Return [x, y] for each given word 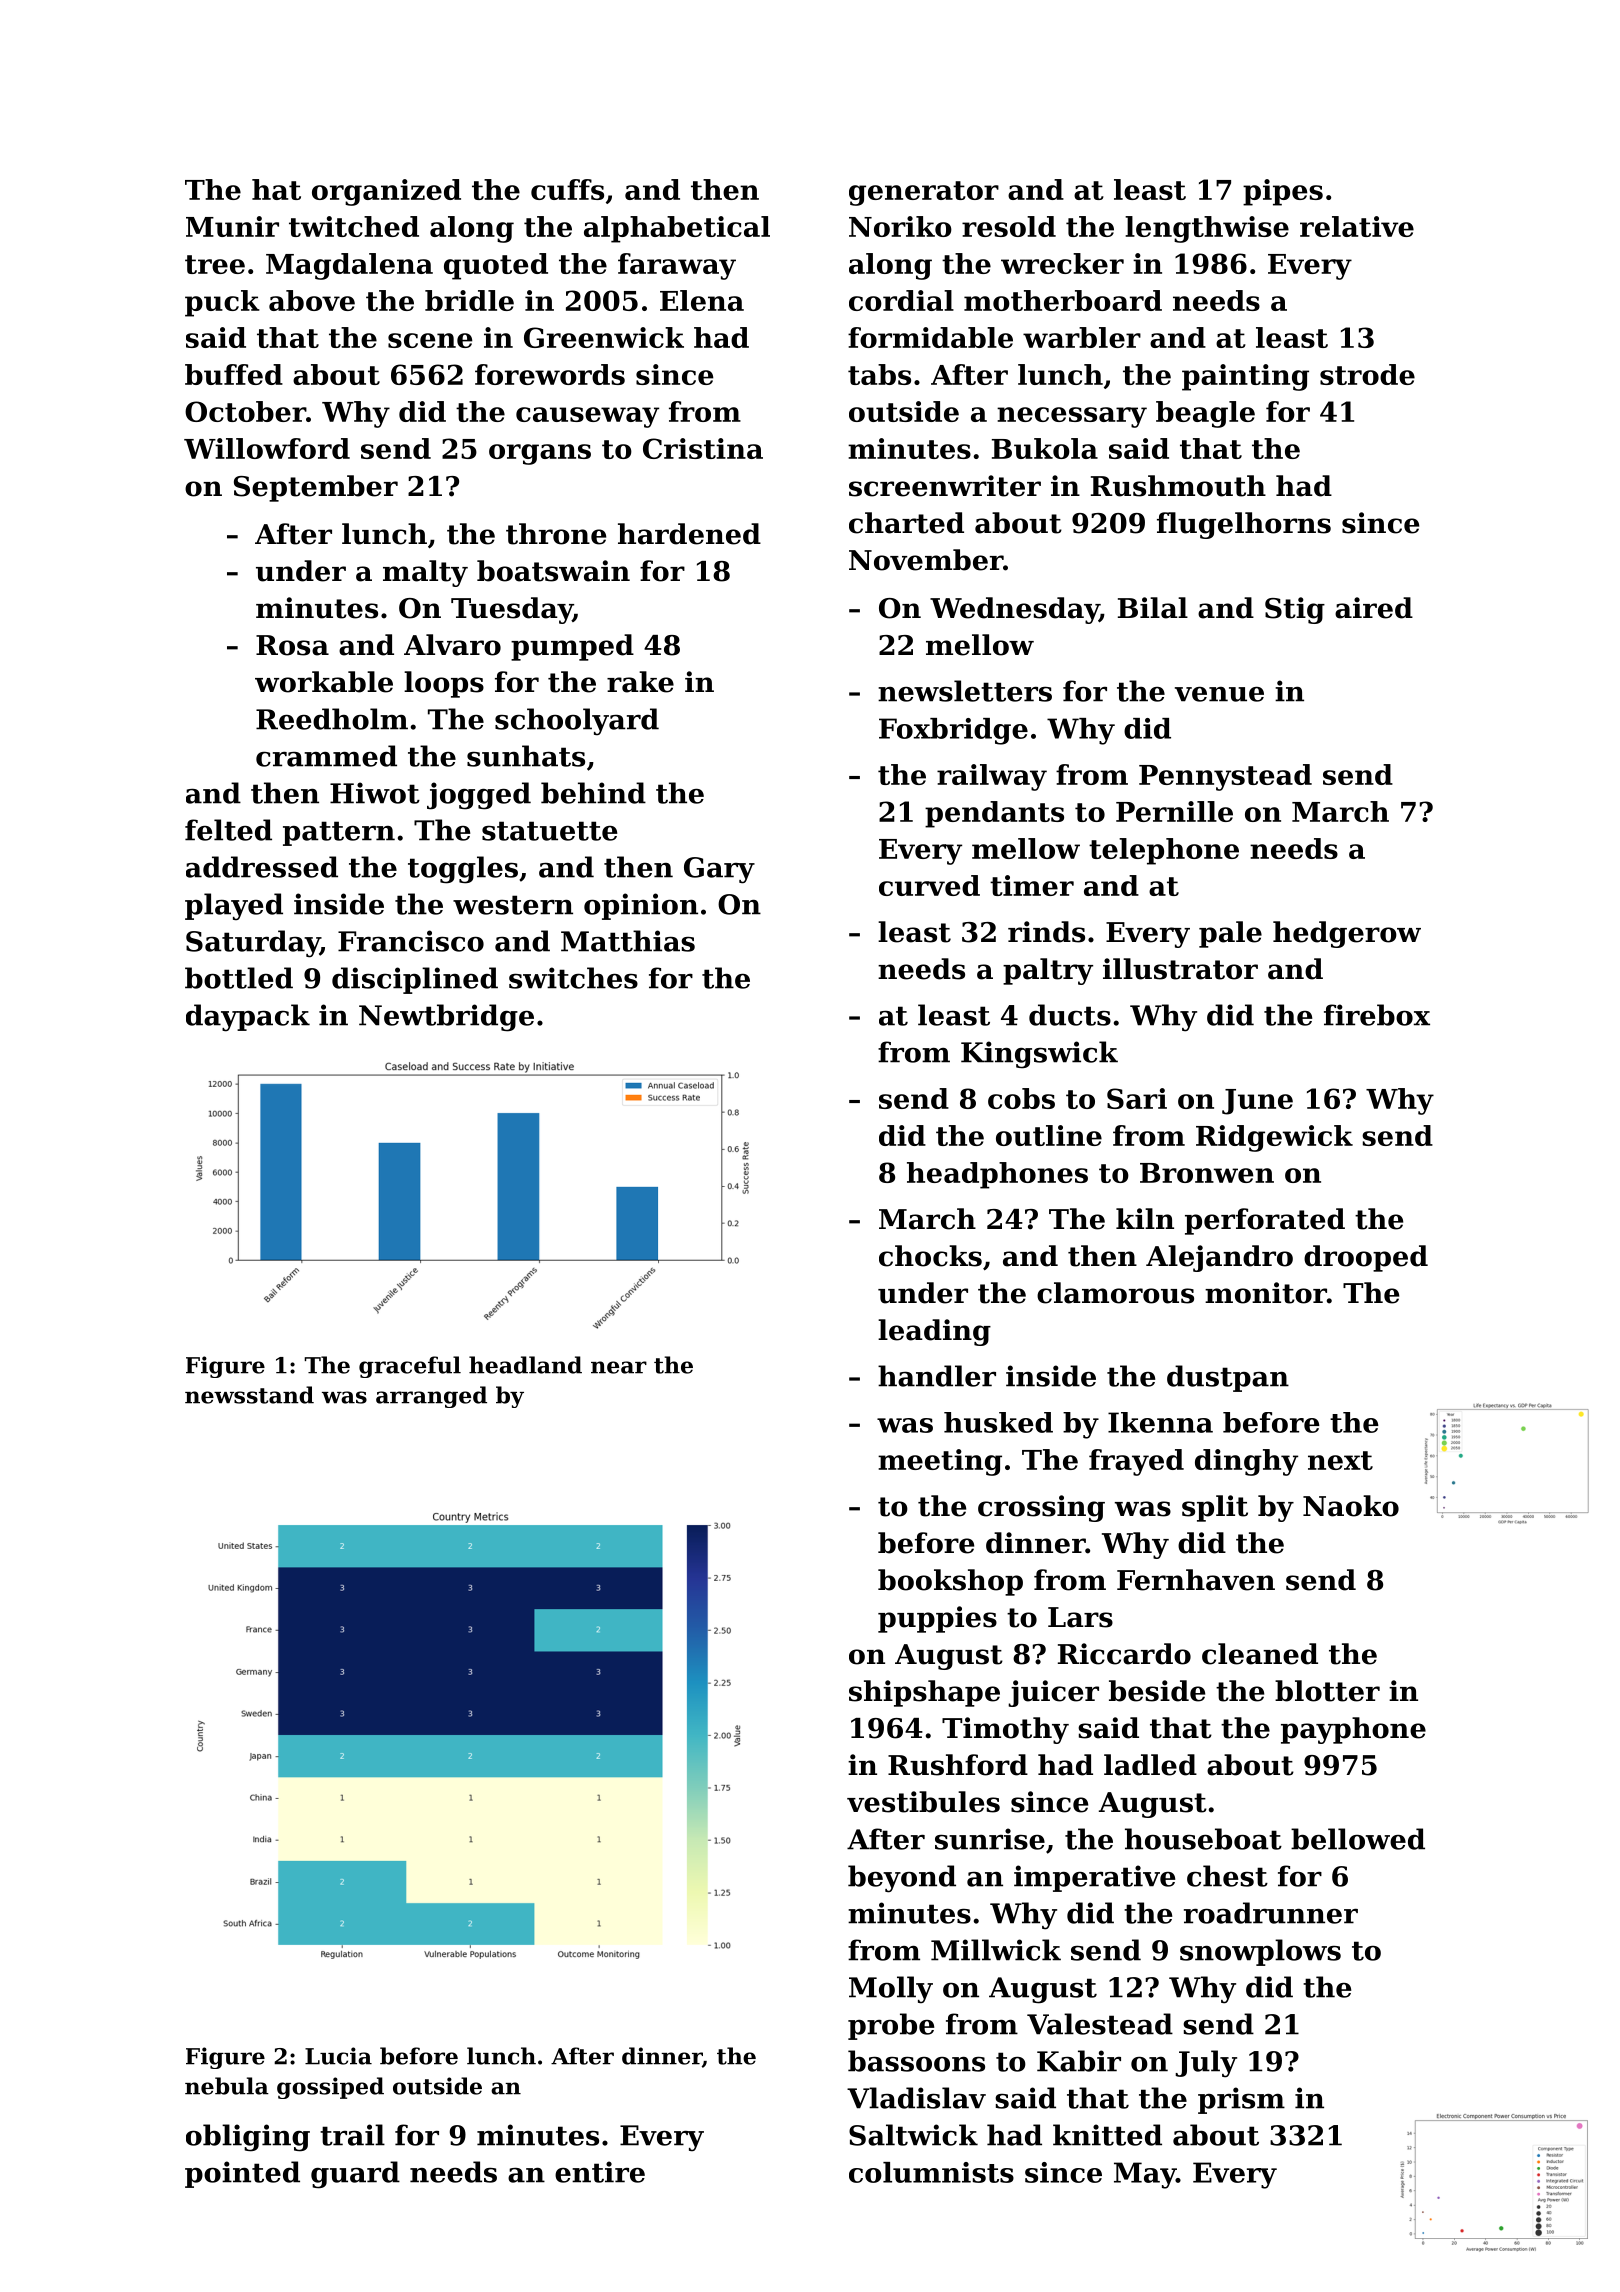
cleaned [1260, 1654]
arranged [431, 1397]
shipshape [924, 1693]
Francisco [411, 941]
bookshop [950, 1582]
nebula [227, 2086]
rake [640, 682]
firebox [1377, 1015]
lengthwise [1207, 229]
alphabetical [677, 229]
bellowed [1358, 1839]
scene [430, 340]
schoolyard [577, 721]
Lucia [338, 2056]
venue [1219, 694]
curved [929, 885]
